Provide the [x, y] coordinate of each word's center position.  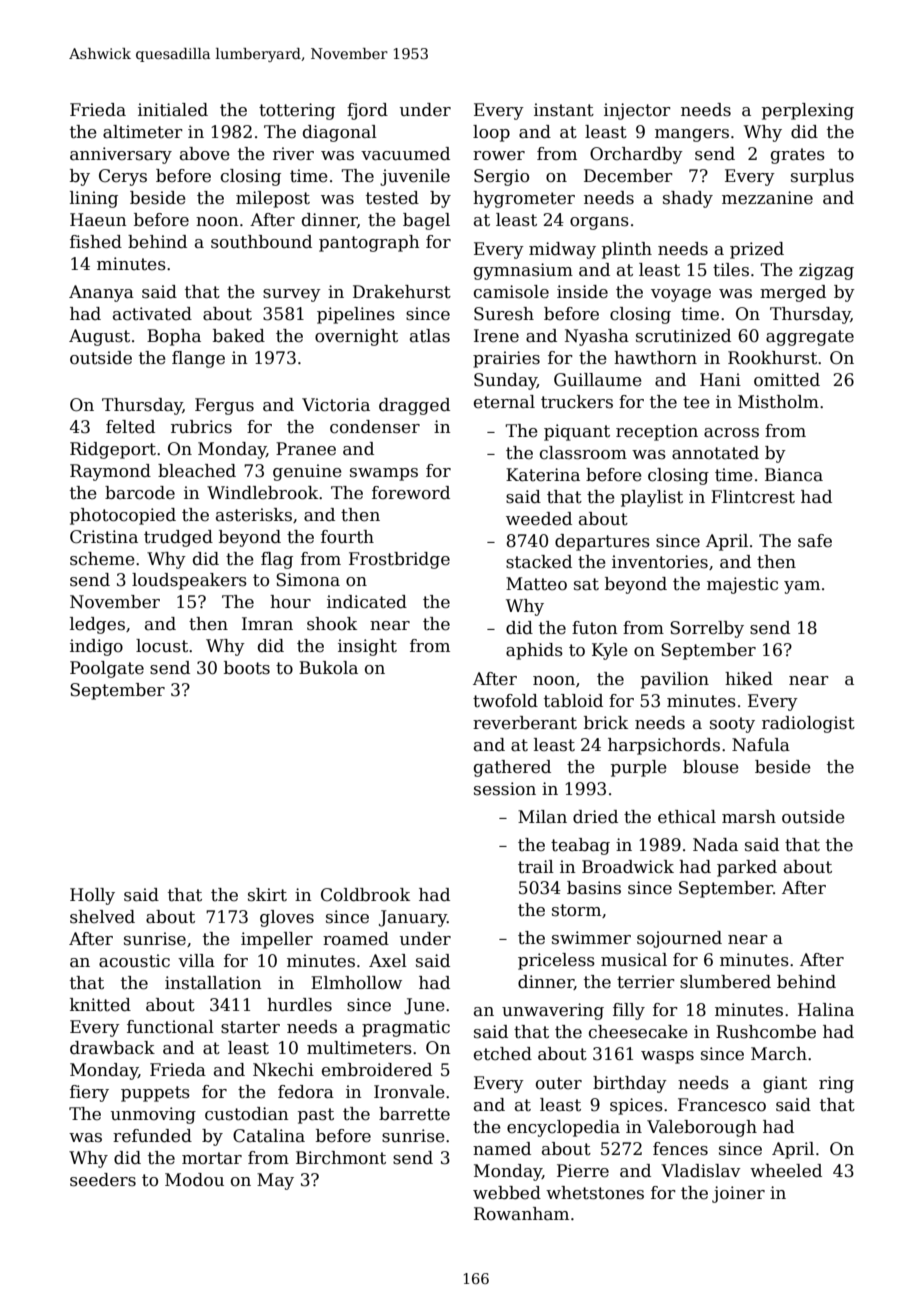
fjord [367, 111]
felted [130, 427]
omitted [787, 380]
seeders [103, 1180]
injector [637, 111]
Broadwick [628, 867]
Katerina [543, 475]
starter [250, 1027]
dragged [414, 406]
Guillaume [598, 380]
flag [277, 560]
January [413, 918]
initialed [173, 110]
